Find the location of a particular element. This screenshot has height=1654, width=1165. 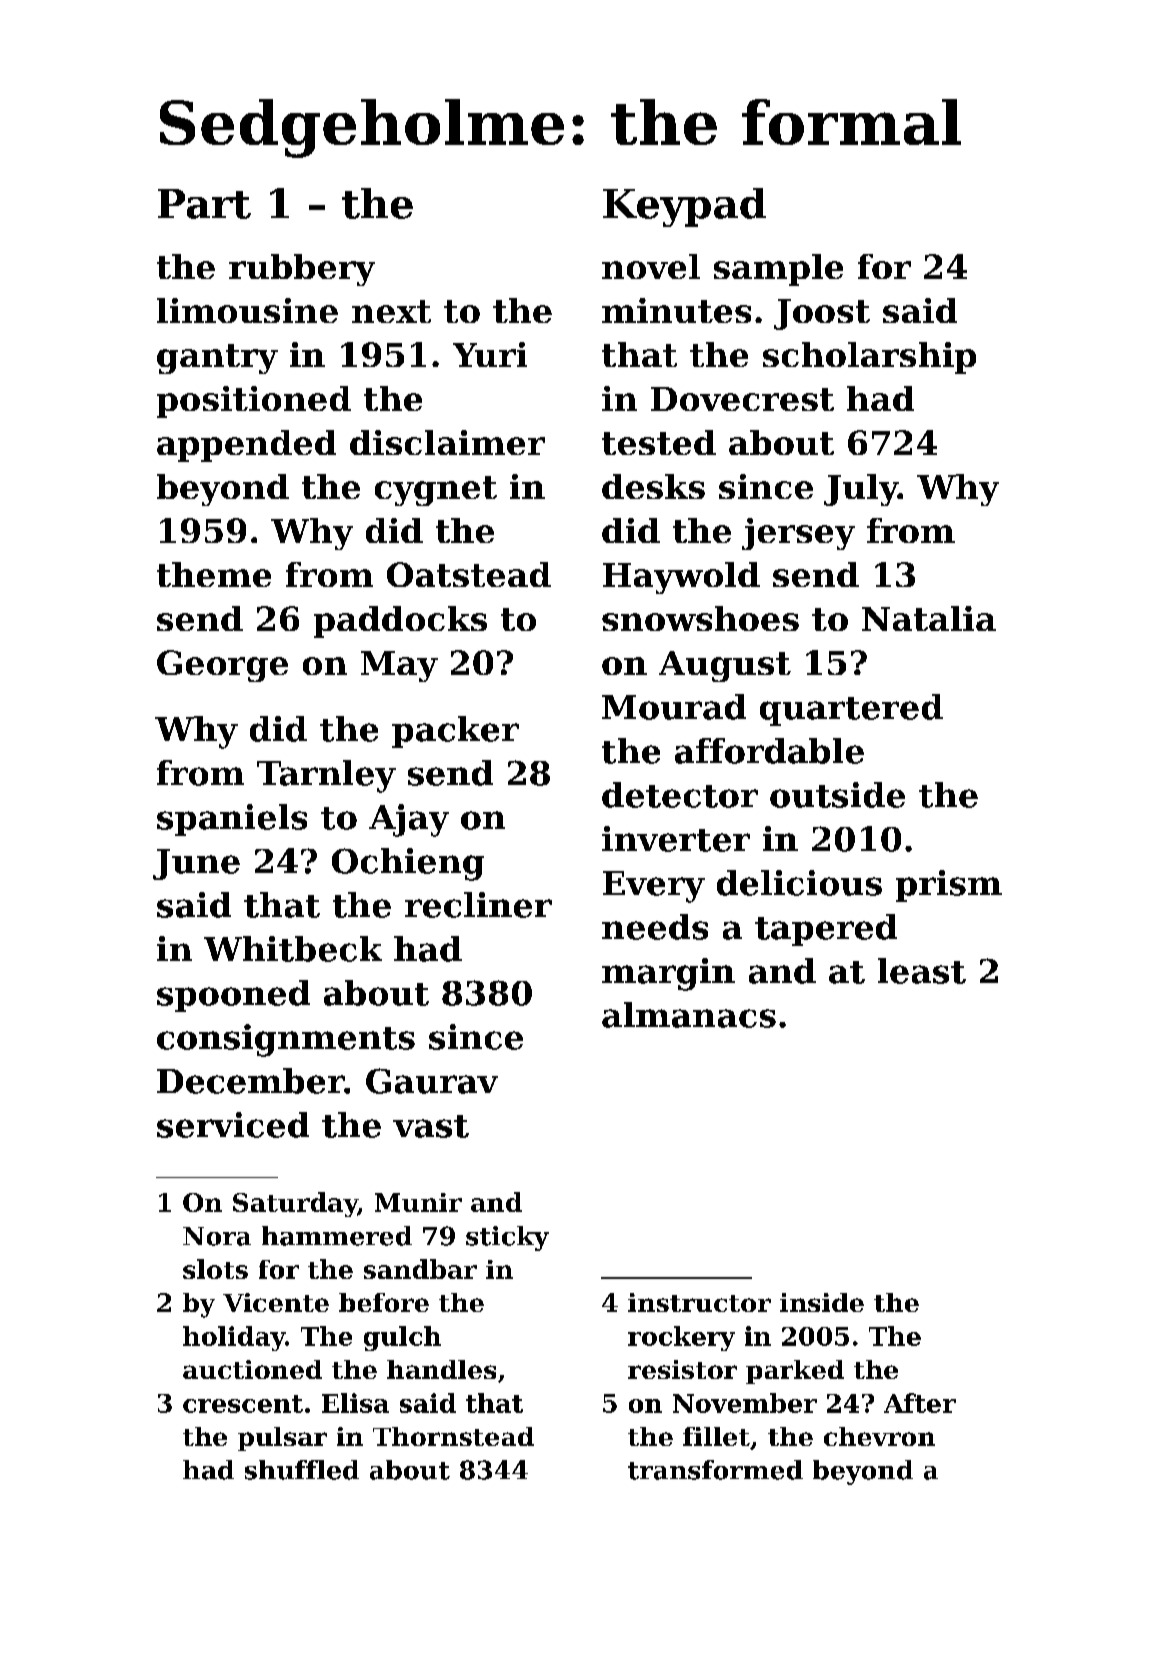

Keypad is located at coordinates (684, 207).
